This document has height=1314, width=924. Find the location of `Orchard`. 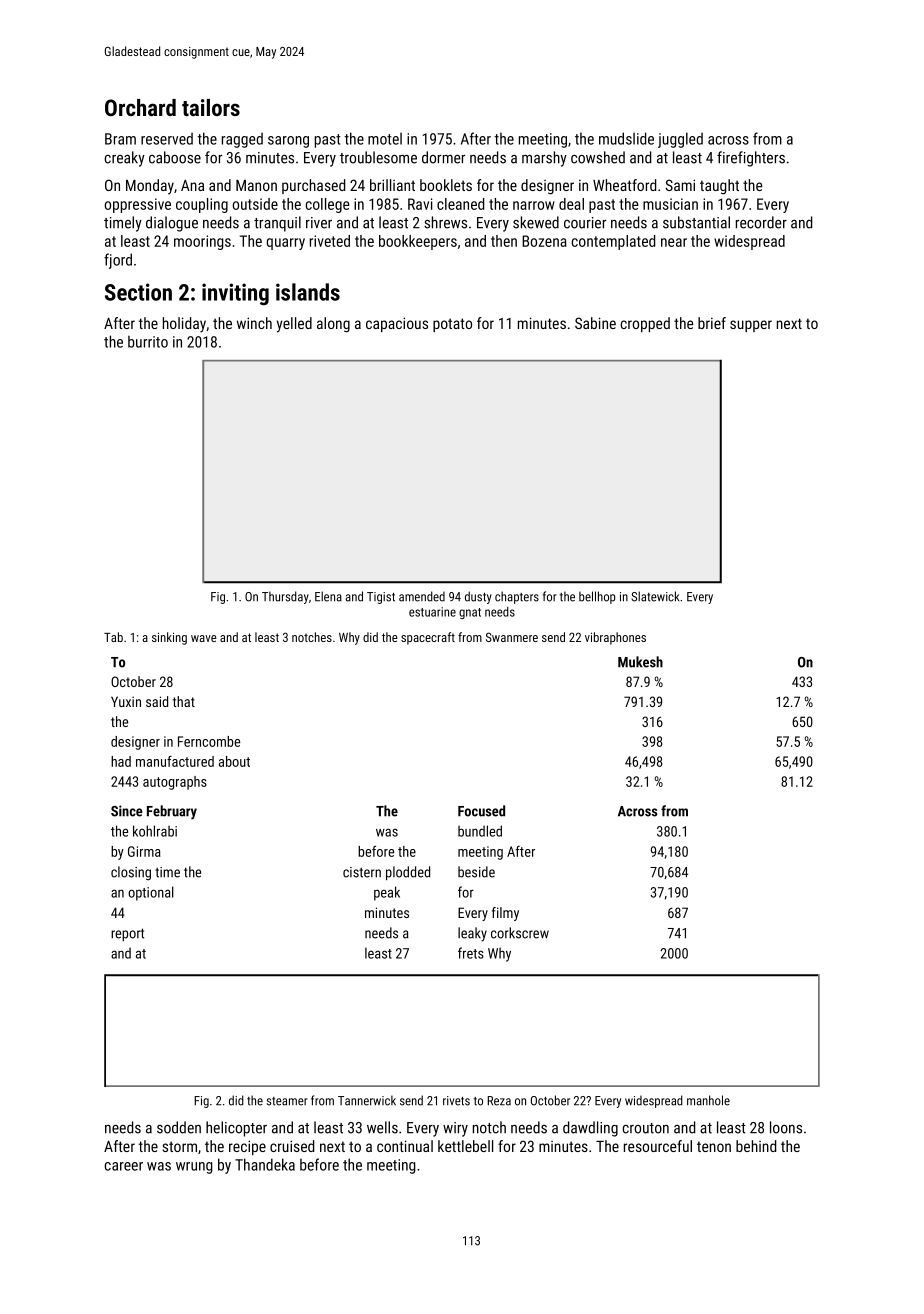

Orchard is located at coordinates (140, 107).
